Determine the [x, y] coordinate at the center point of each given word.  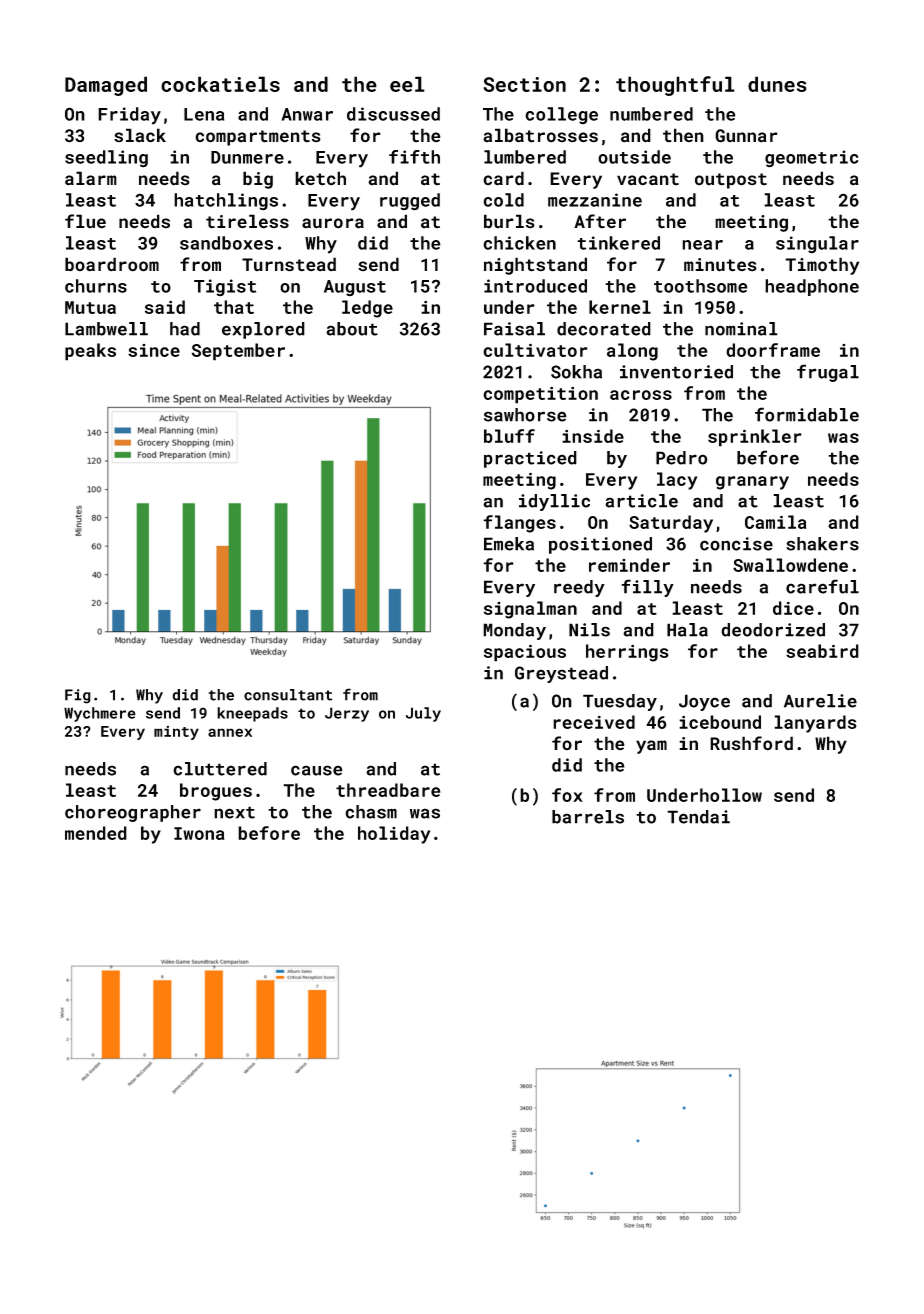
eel [407, 84]
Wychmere [100, 714]
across [641, 395]
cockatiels [220, 84]
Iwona [199, 833]
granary [752, 483]
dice [793, 608]
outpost [731, 181]
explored [263, 330]
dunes [777, 84]
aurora [333, 223]
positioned [600, 545]
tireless [247, 221]
